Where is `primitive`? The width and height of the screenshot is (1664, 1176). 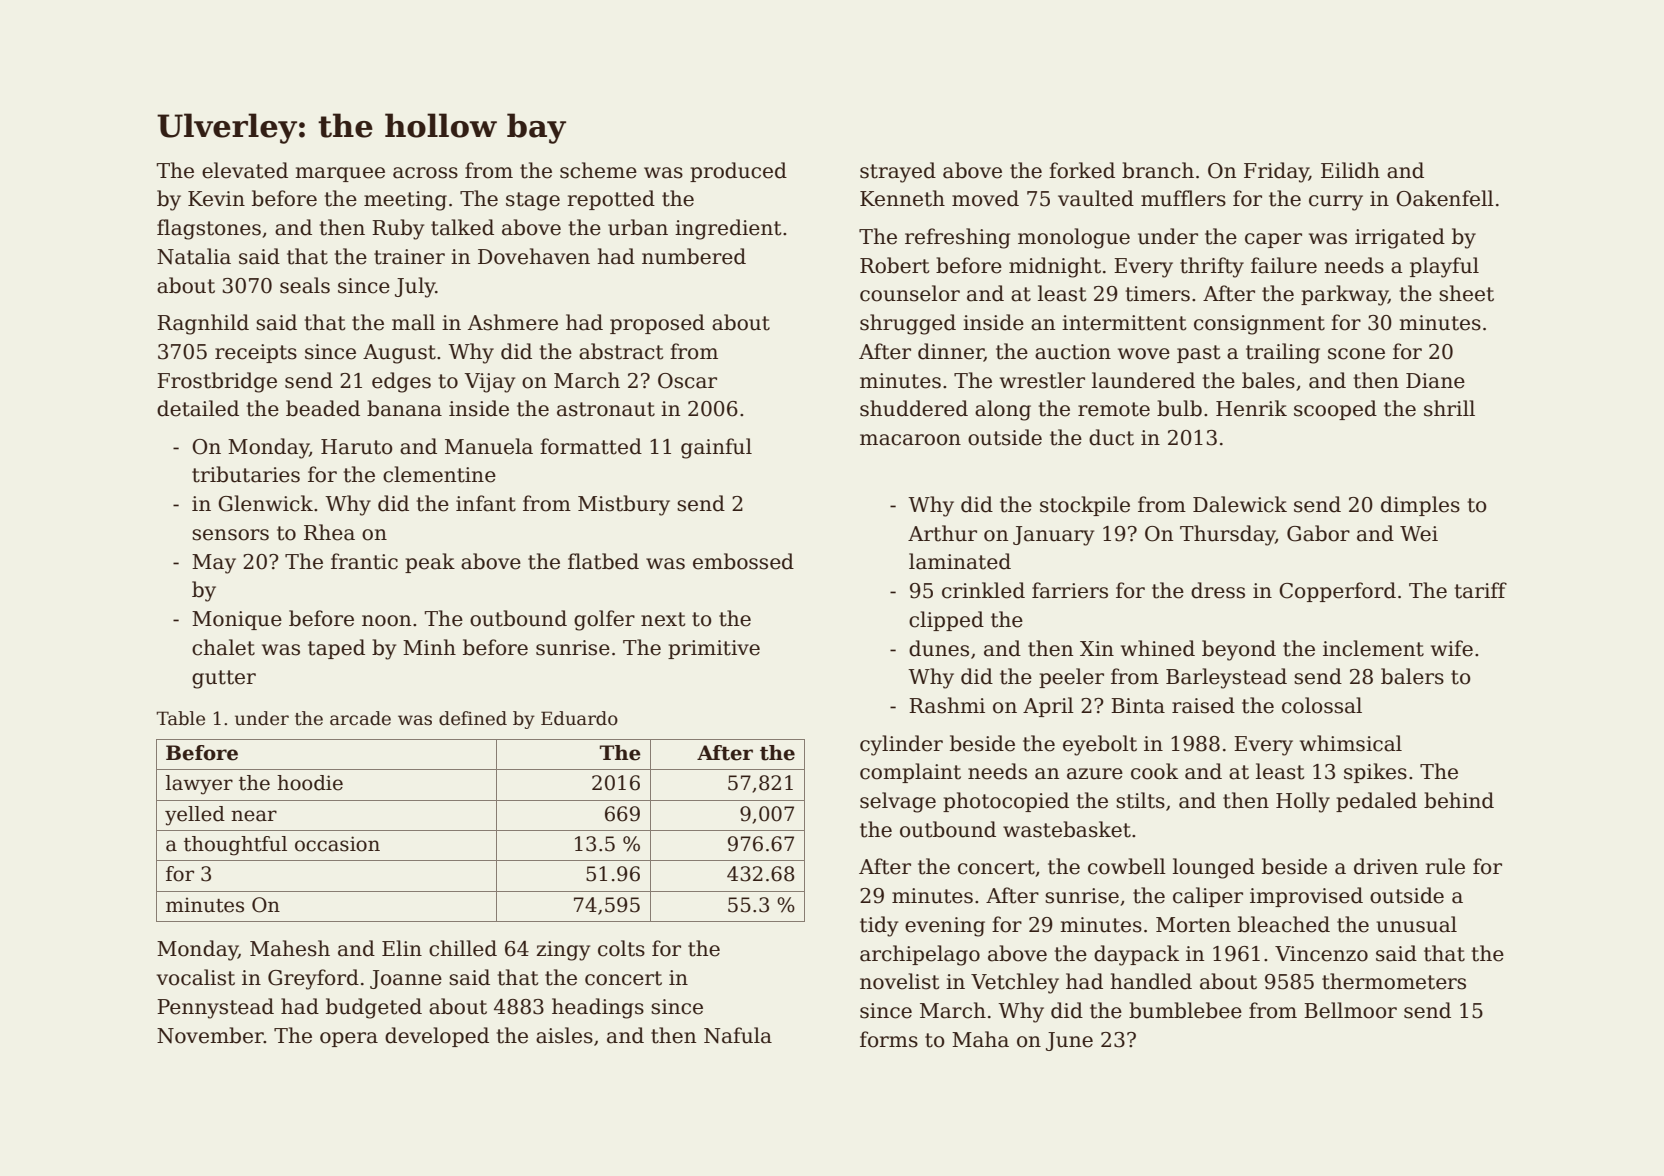 primitive is located at coordinates (714, 649).
